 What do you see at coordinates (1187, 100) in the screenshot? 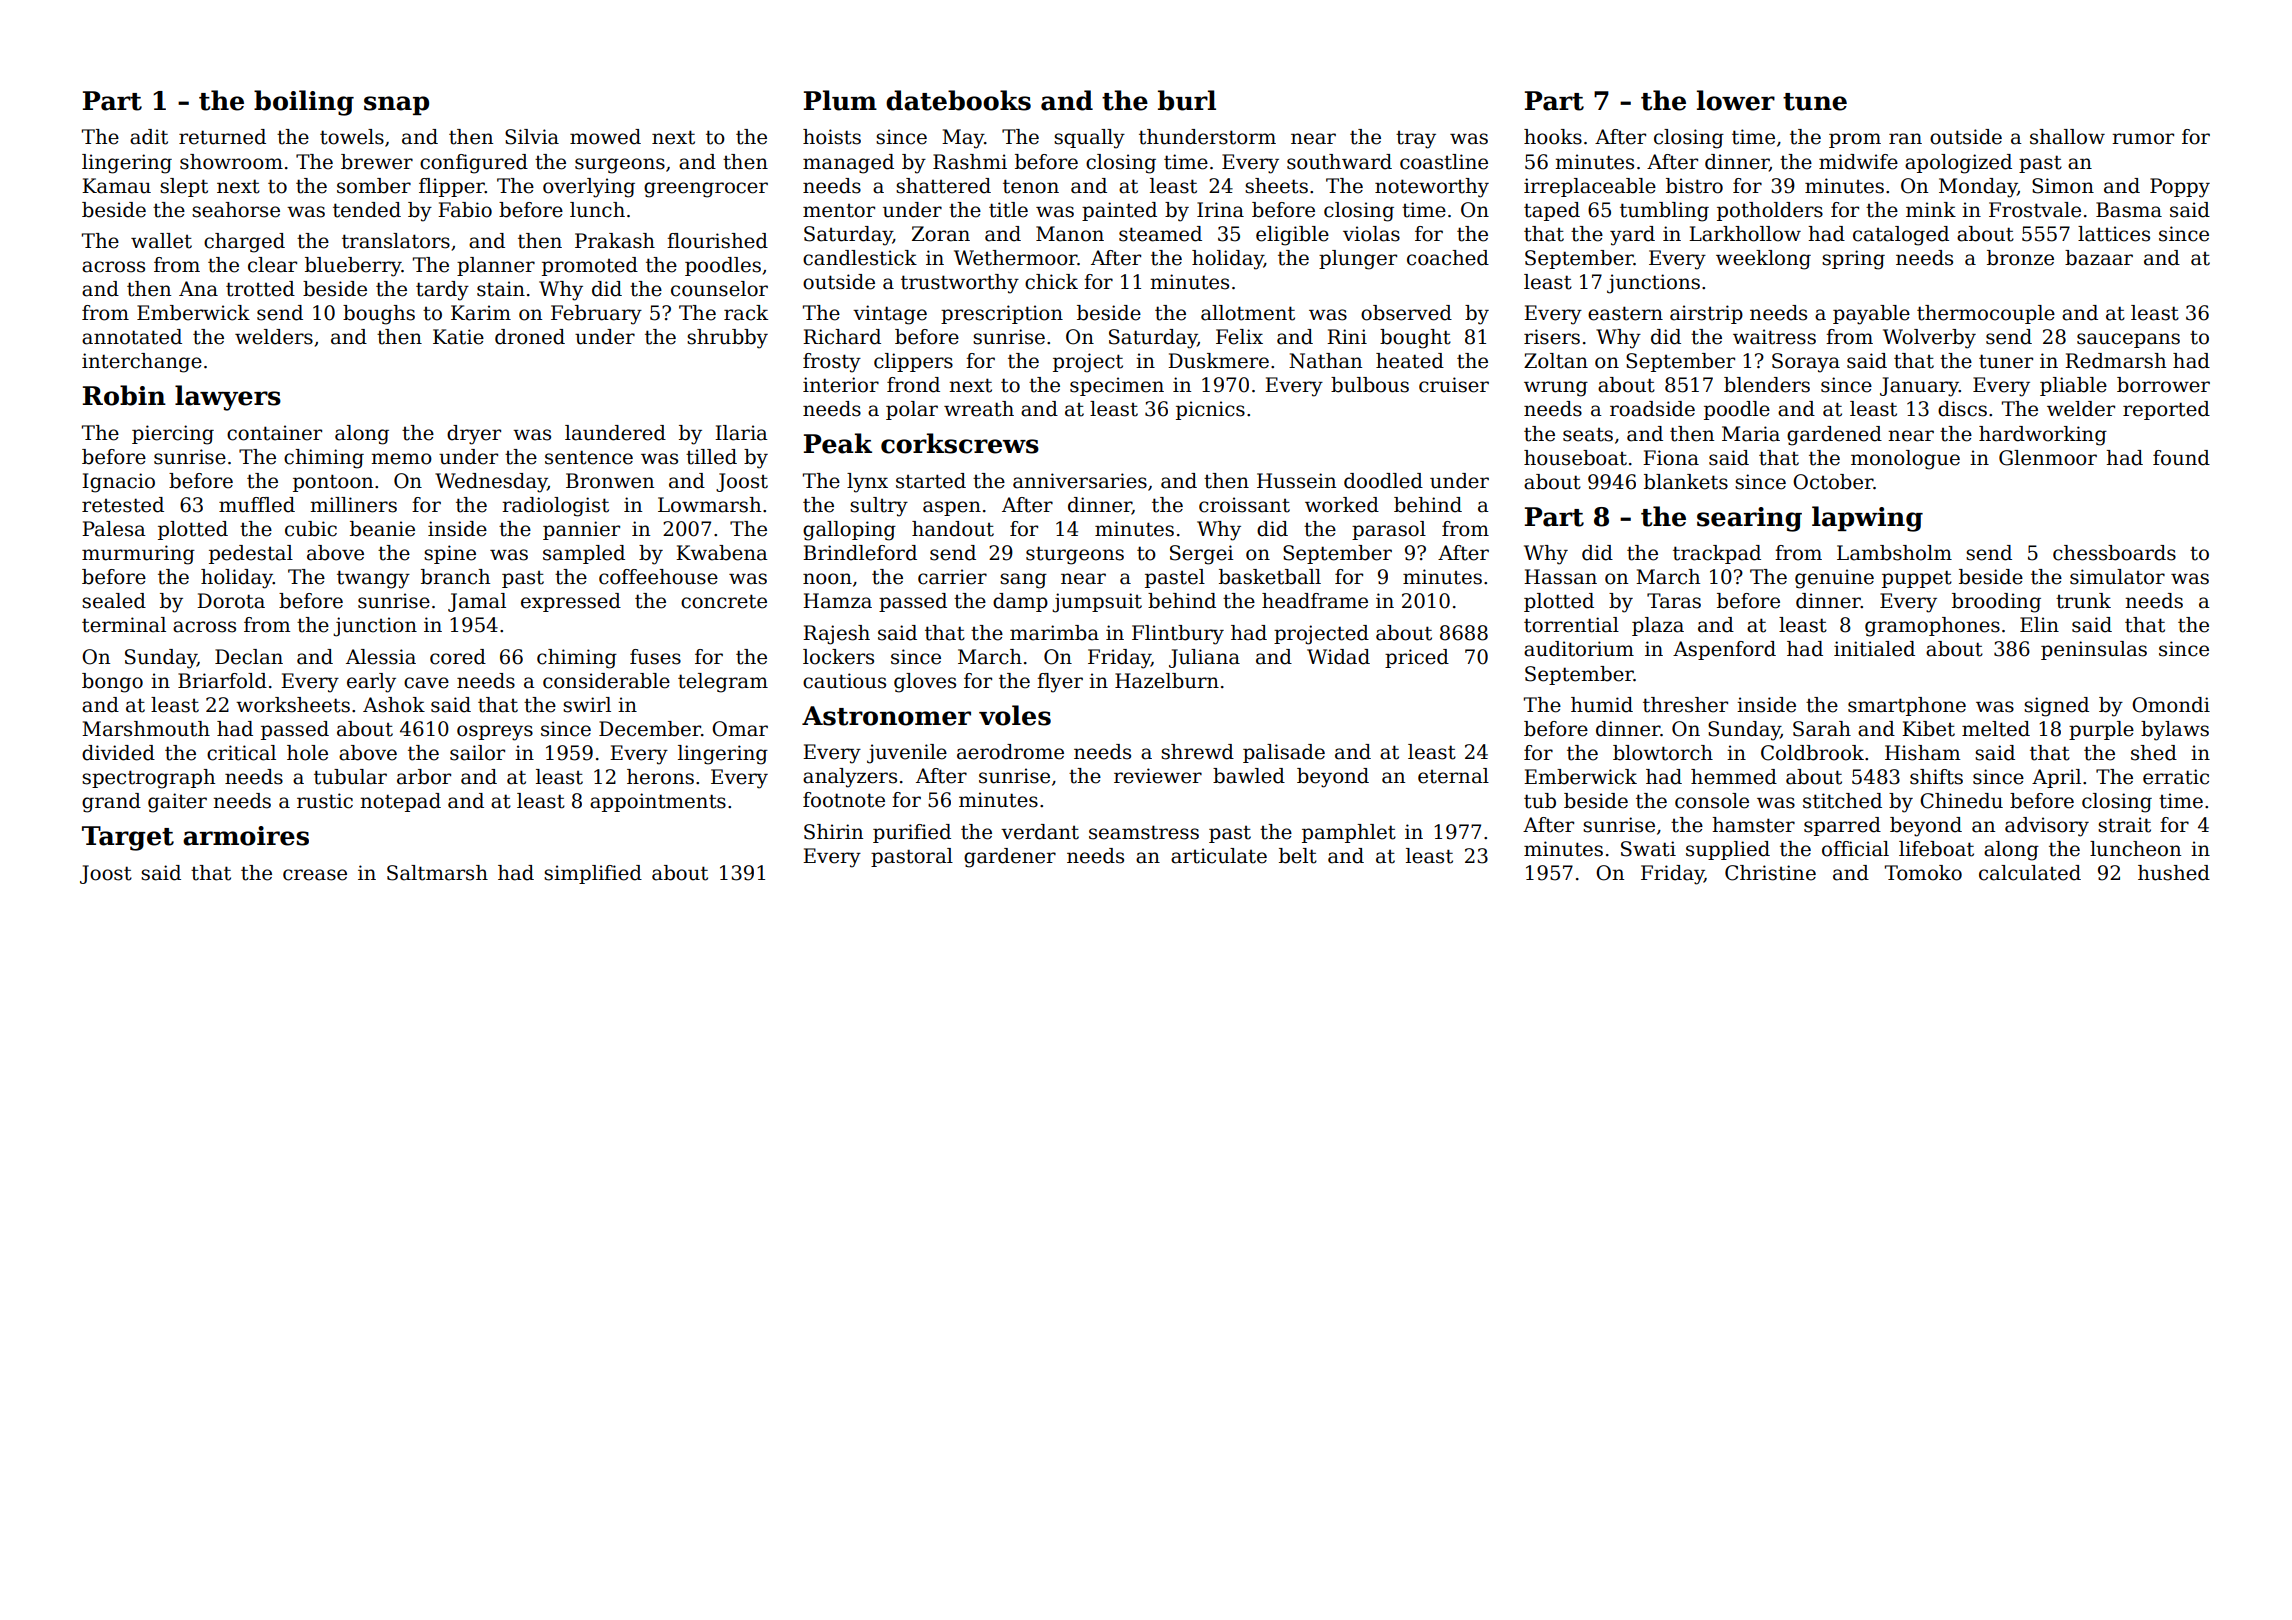
I see `burl` at bounding box center [1187, 100].
